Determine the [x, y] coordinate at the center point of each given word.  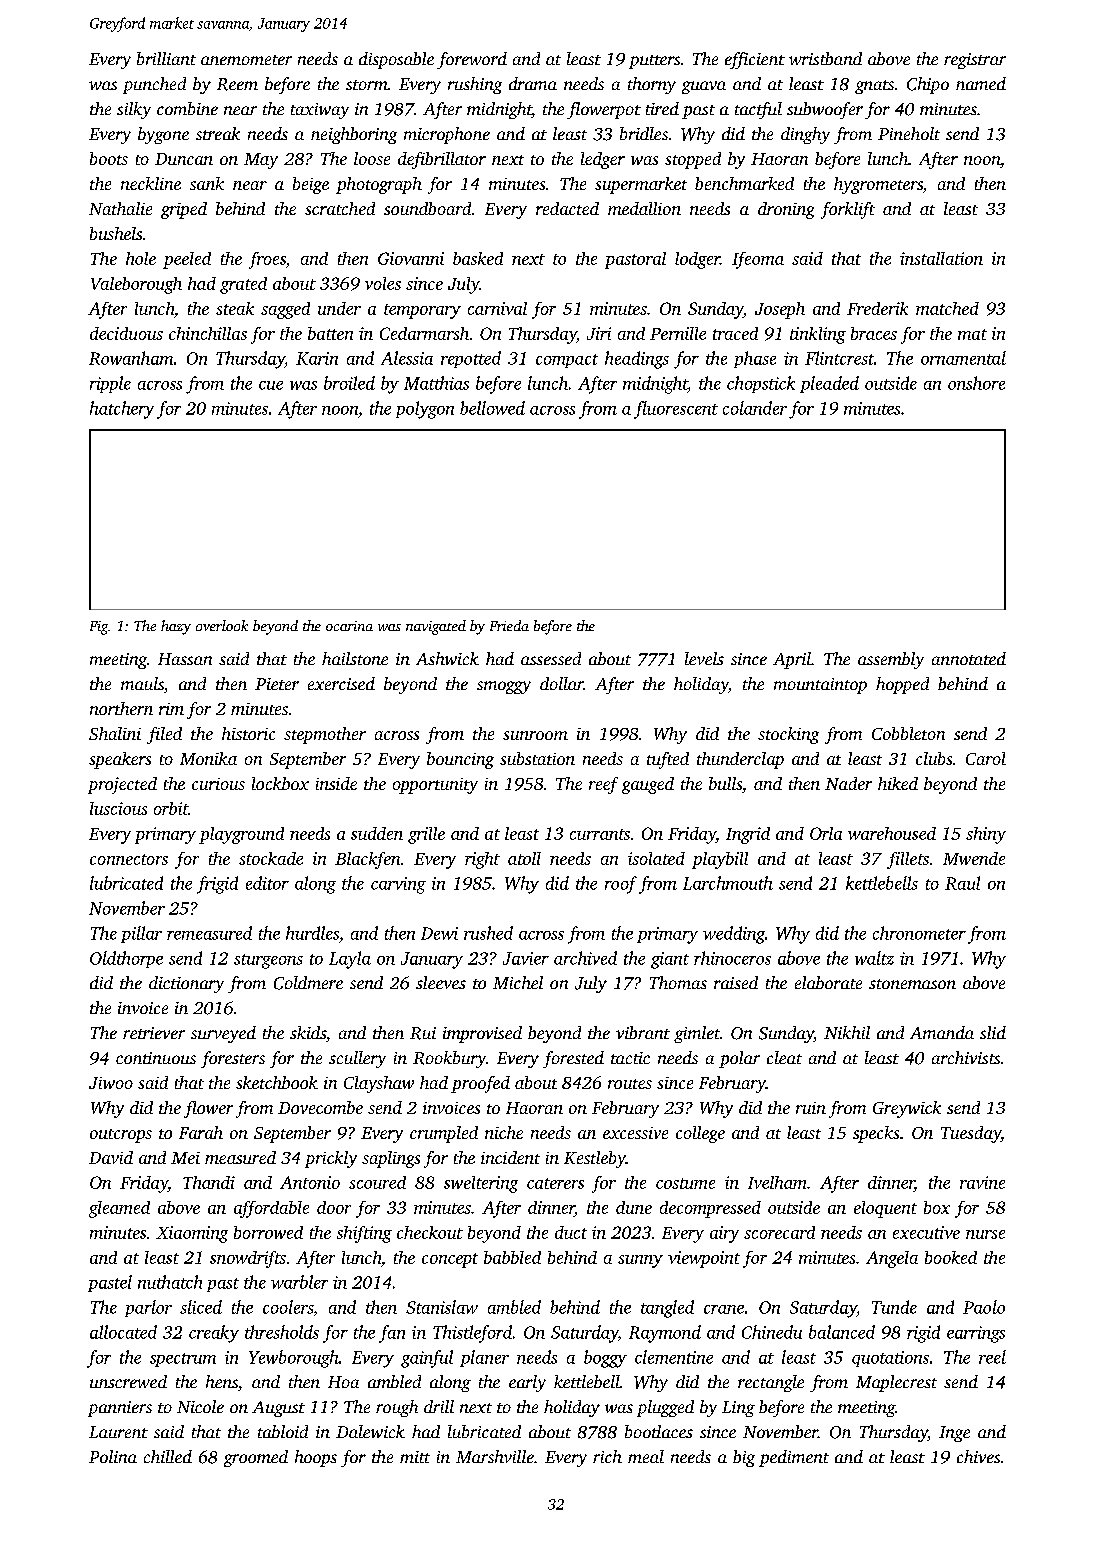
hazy [176, 627]
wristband [825, 58]
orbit [171, 808]
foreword [472, 60]
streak [218, 133]
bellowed [492, 408]
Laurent [118, 1432]
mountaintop [820, 686]
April [792, 660]
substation [537, 758]
